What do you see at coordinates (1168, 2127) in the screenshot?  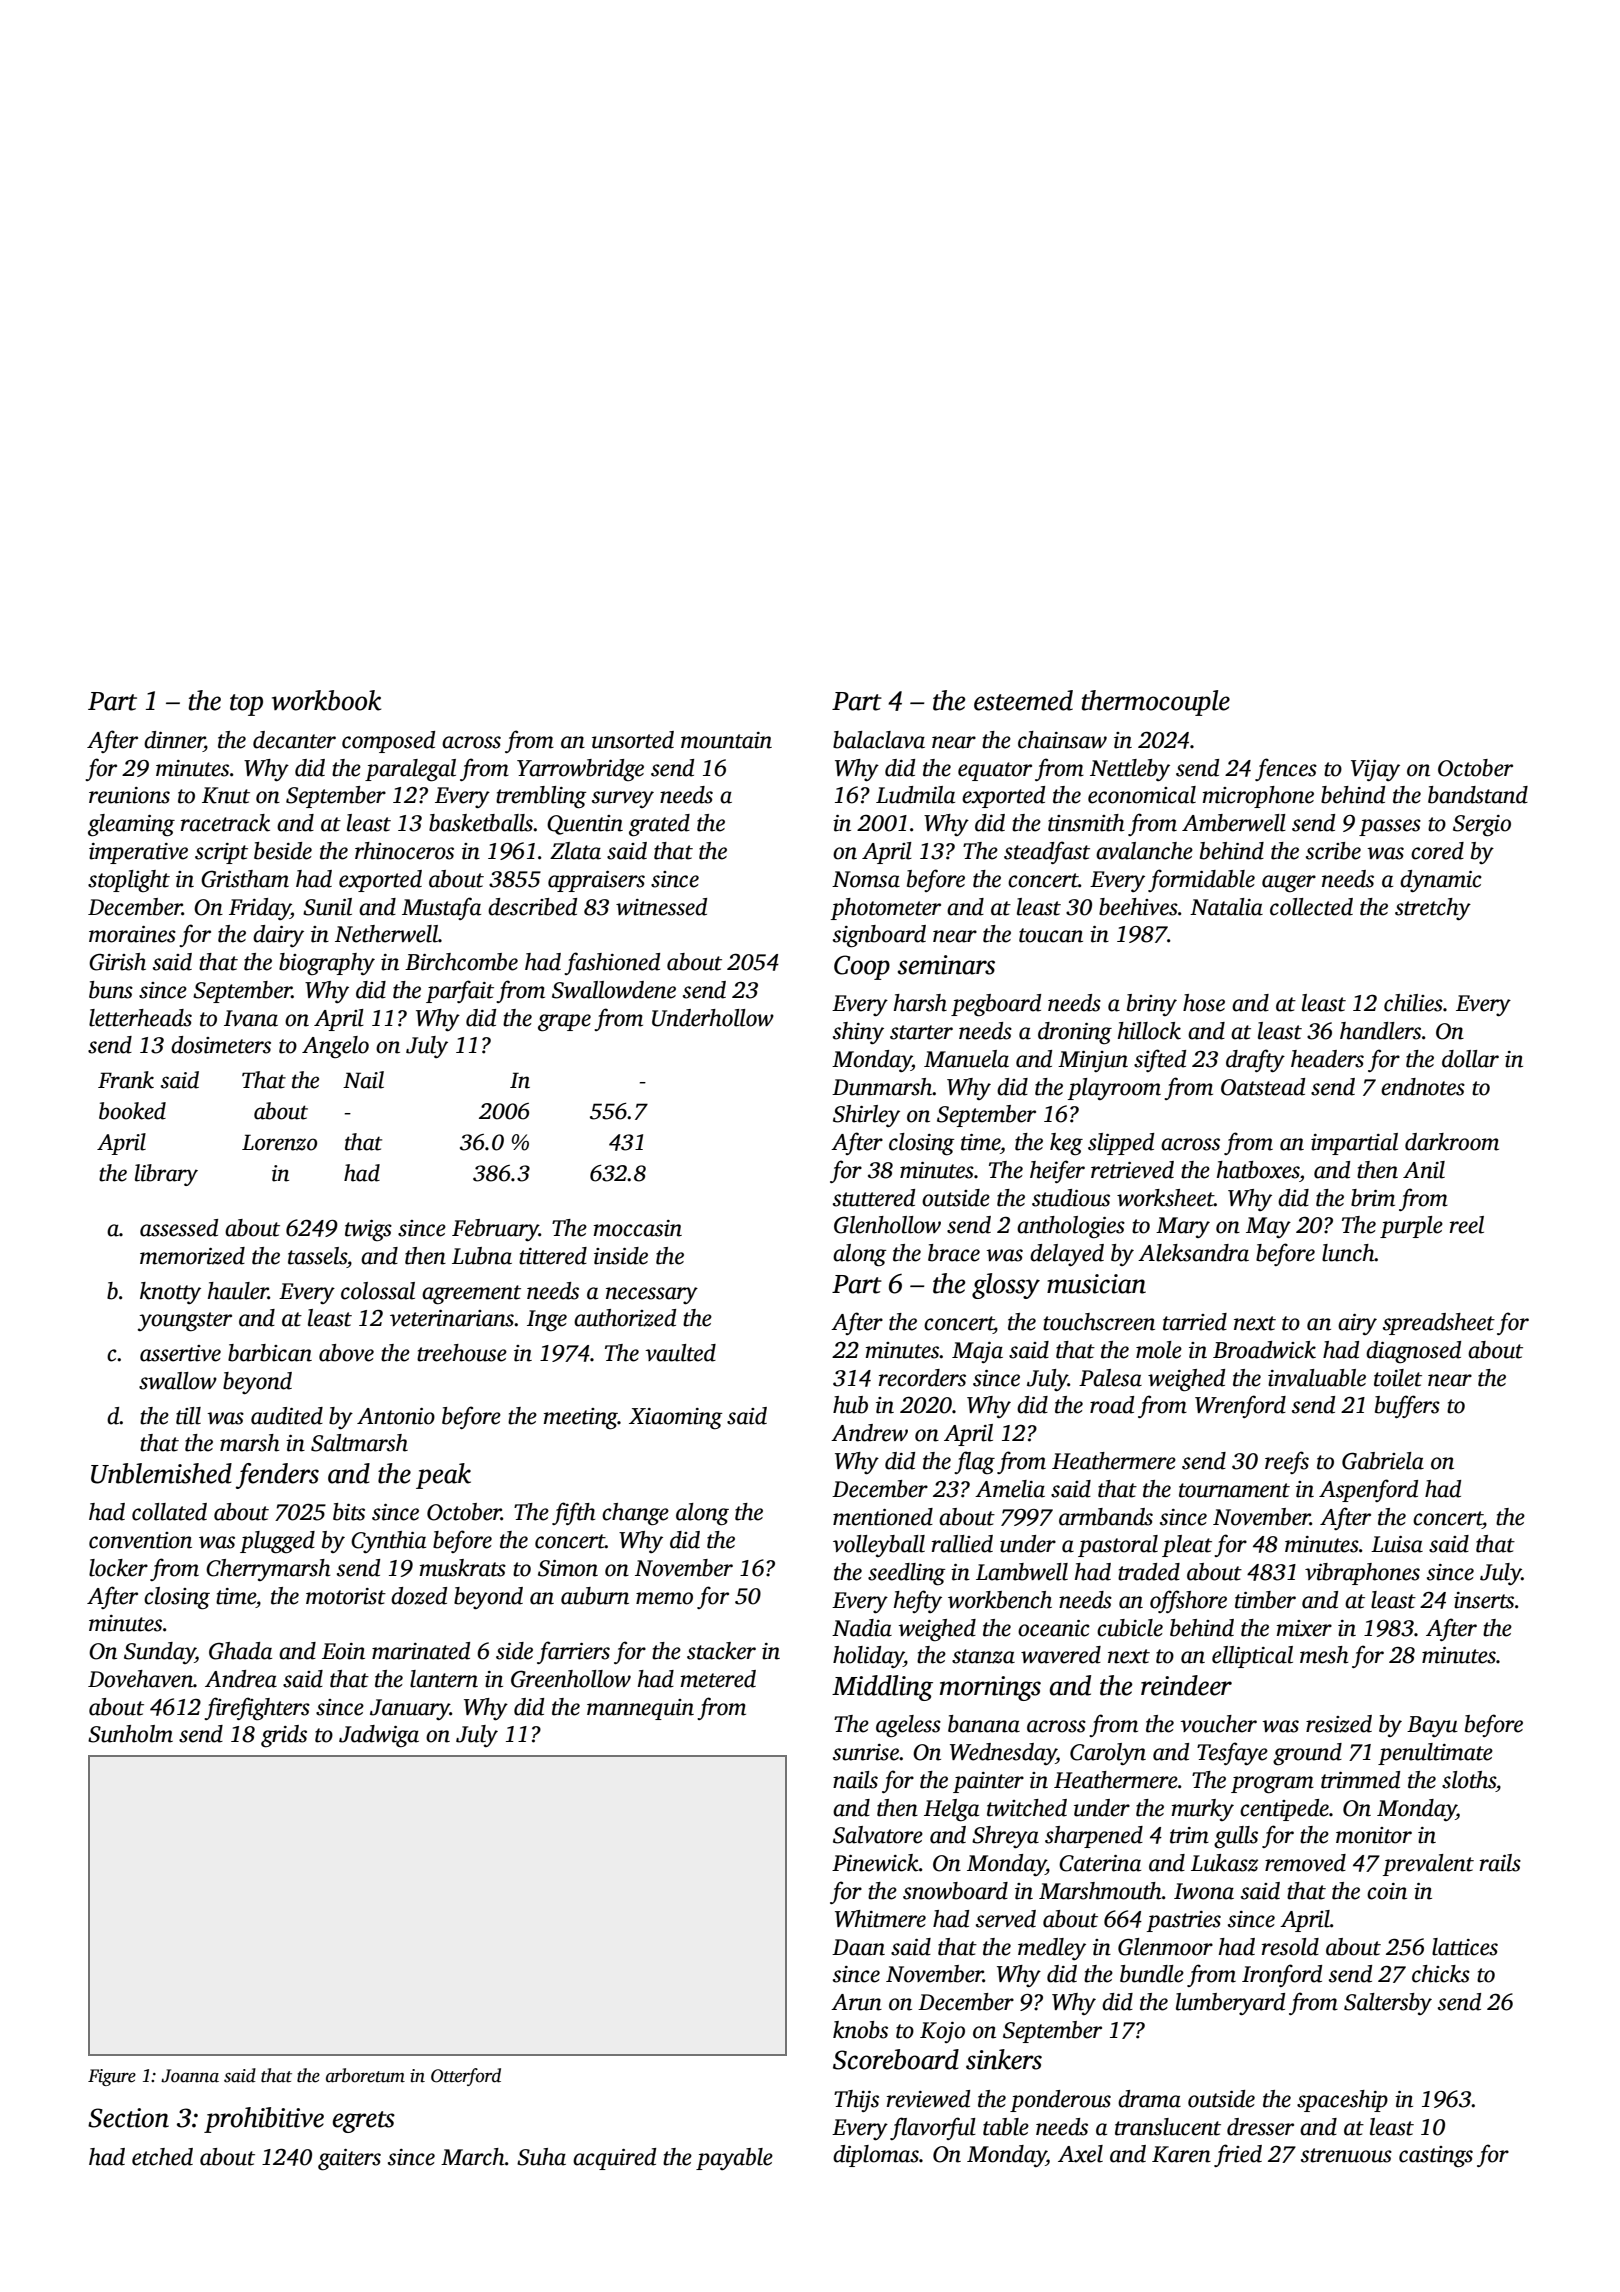 I see `translucent` at bounding box center [1168, 2127].
